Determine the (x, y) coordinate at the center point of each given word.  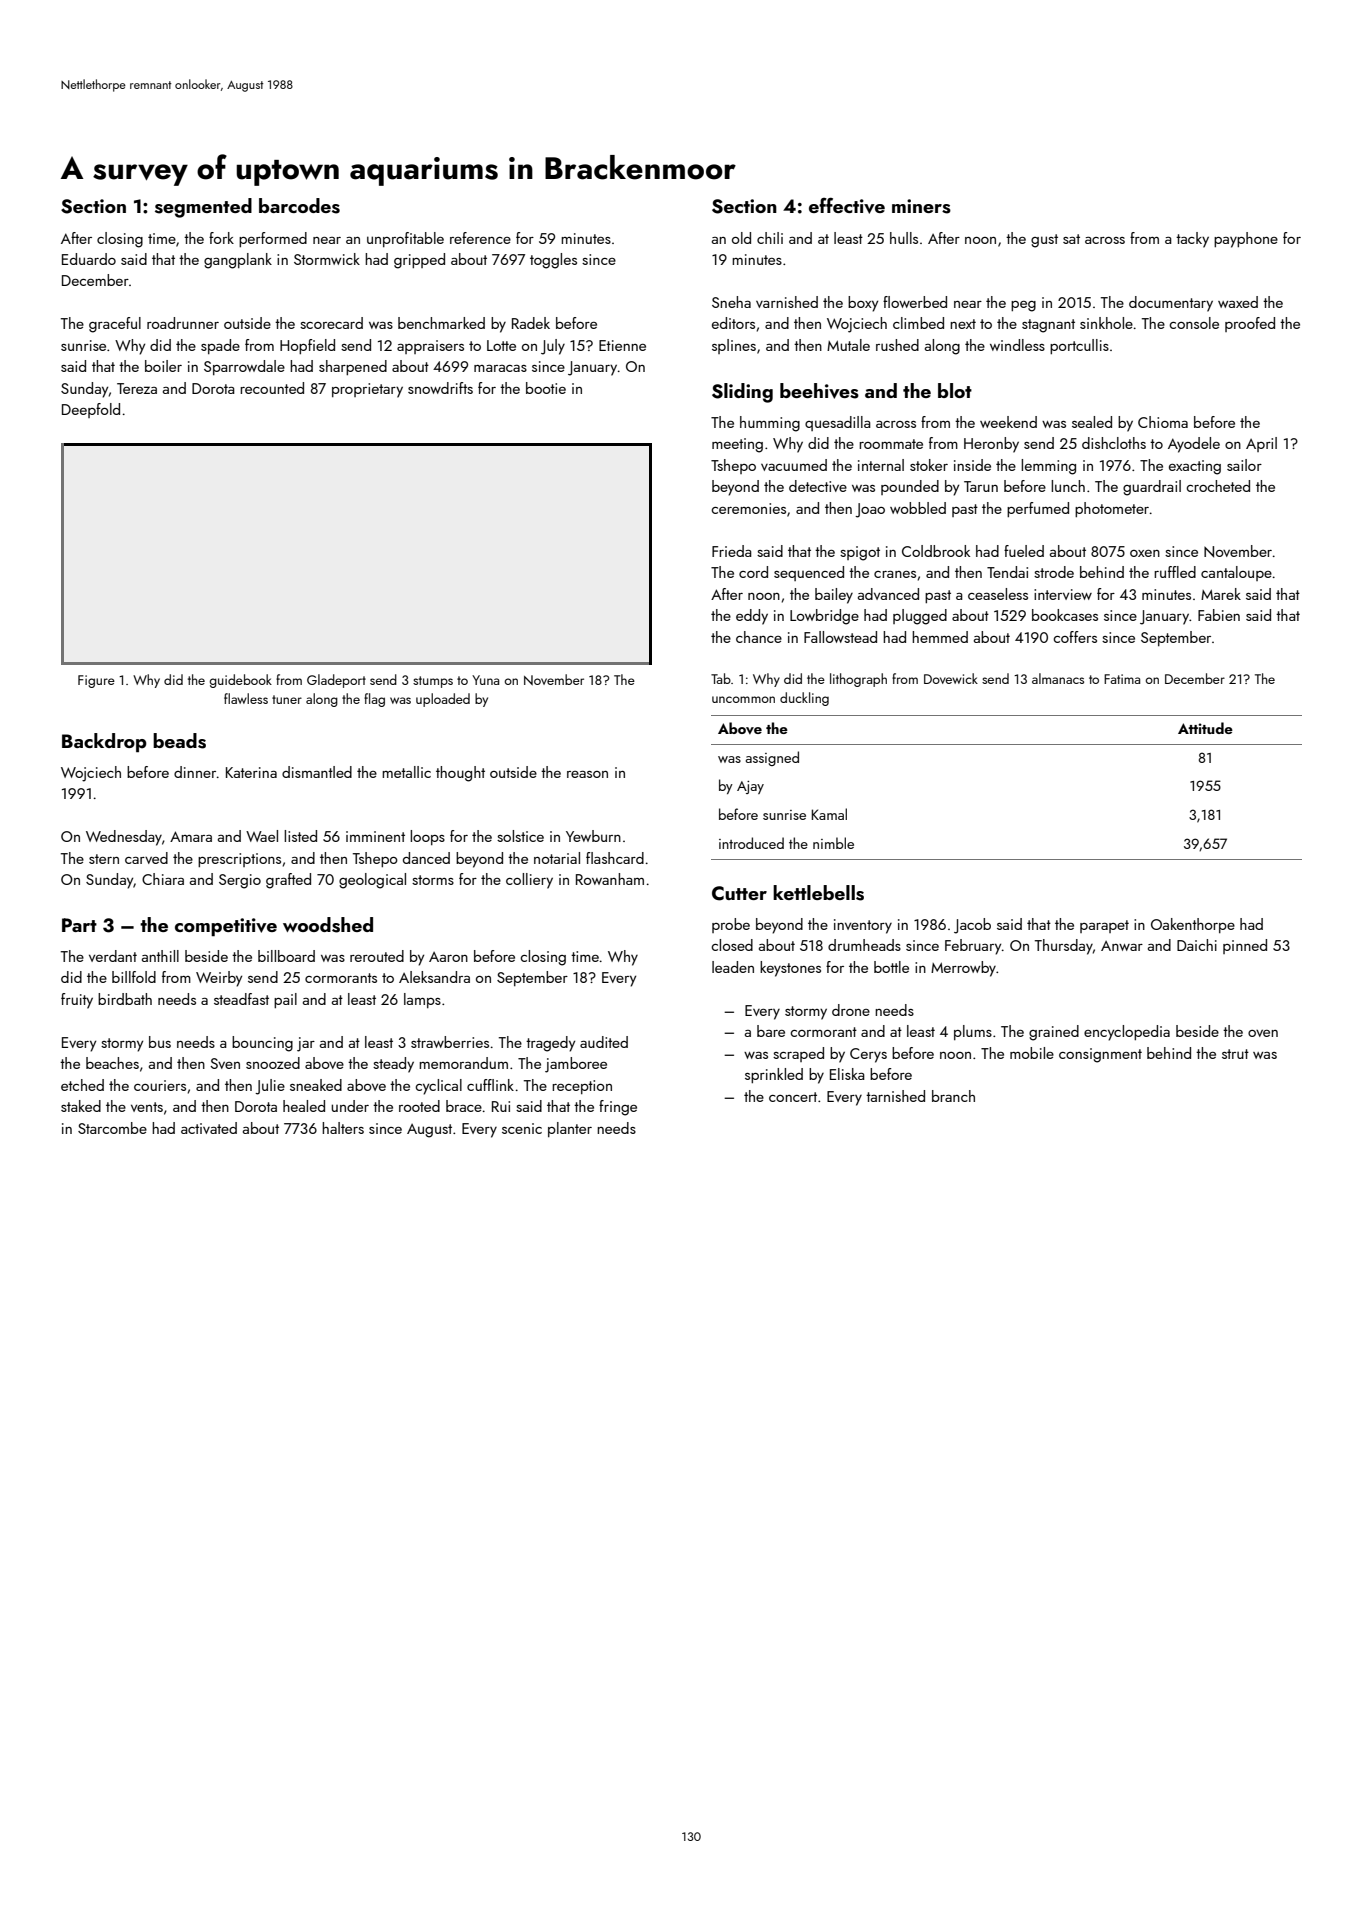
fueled (1024, 551)
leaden (733, 967)
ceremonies (748, 508)
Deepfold (91, 410)
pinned (1245, 946)
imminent (375, 836)
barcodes (299, 206)
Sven (225, 1063)
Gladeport (336, 681)
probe (731, 925)
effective (847, 205)
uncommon (743, 699)
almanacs (1058, 678)
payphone (1246, 240)
